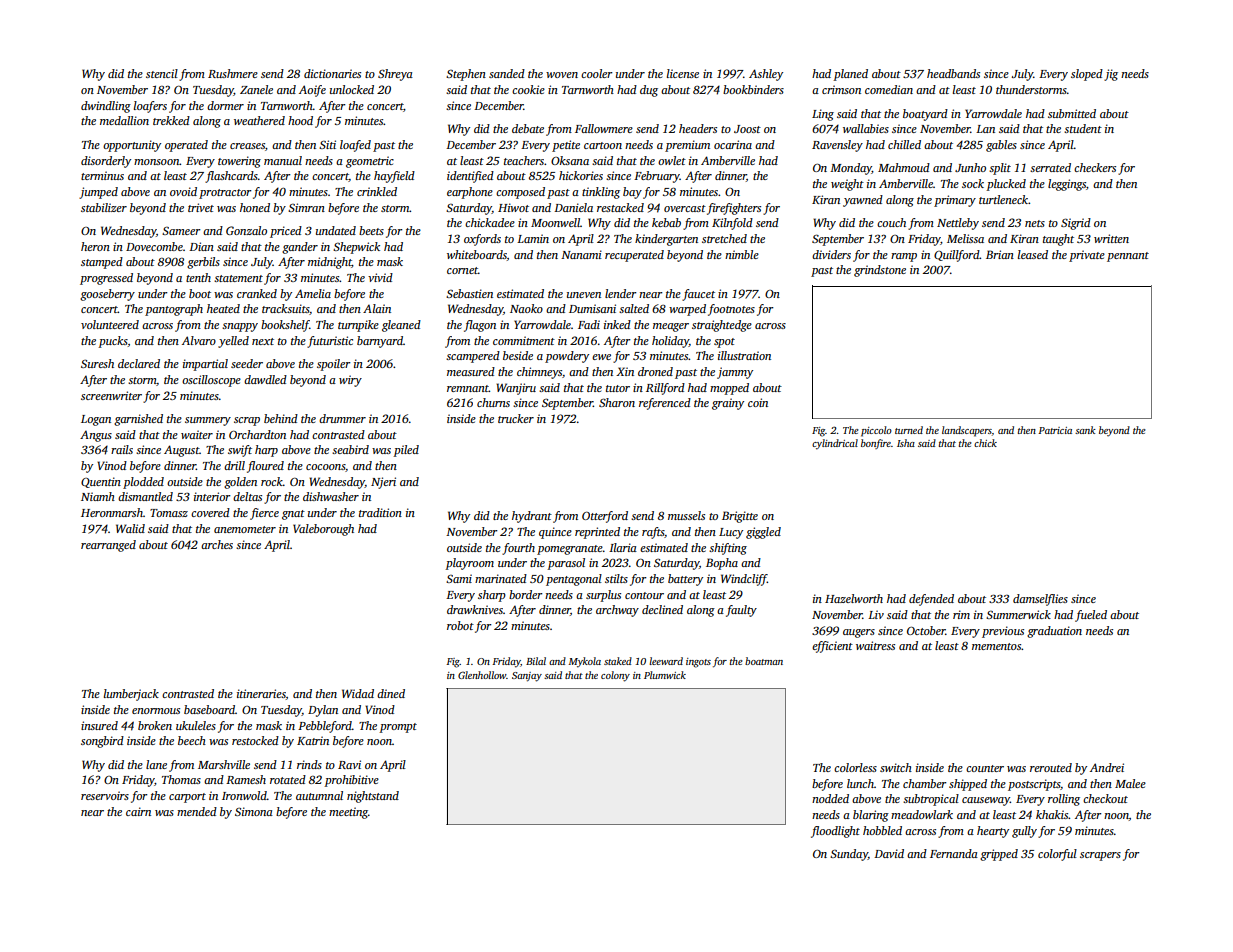  I want to click on sanded, so click(507, 73).
